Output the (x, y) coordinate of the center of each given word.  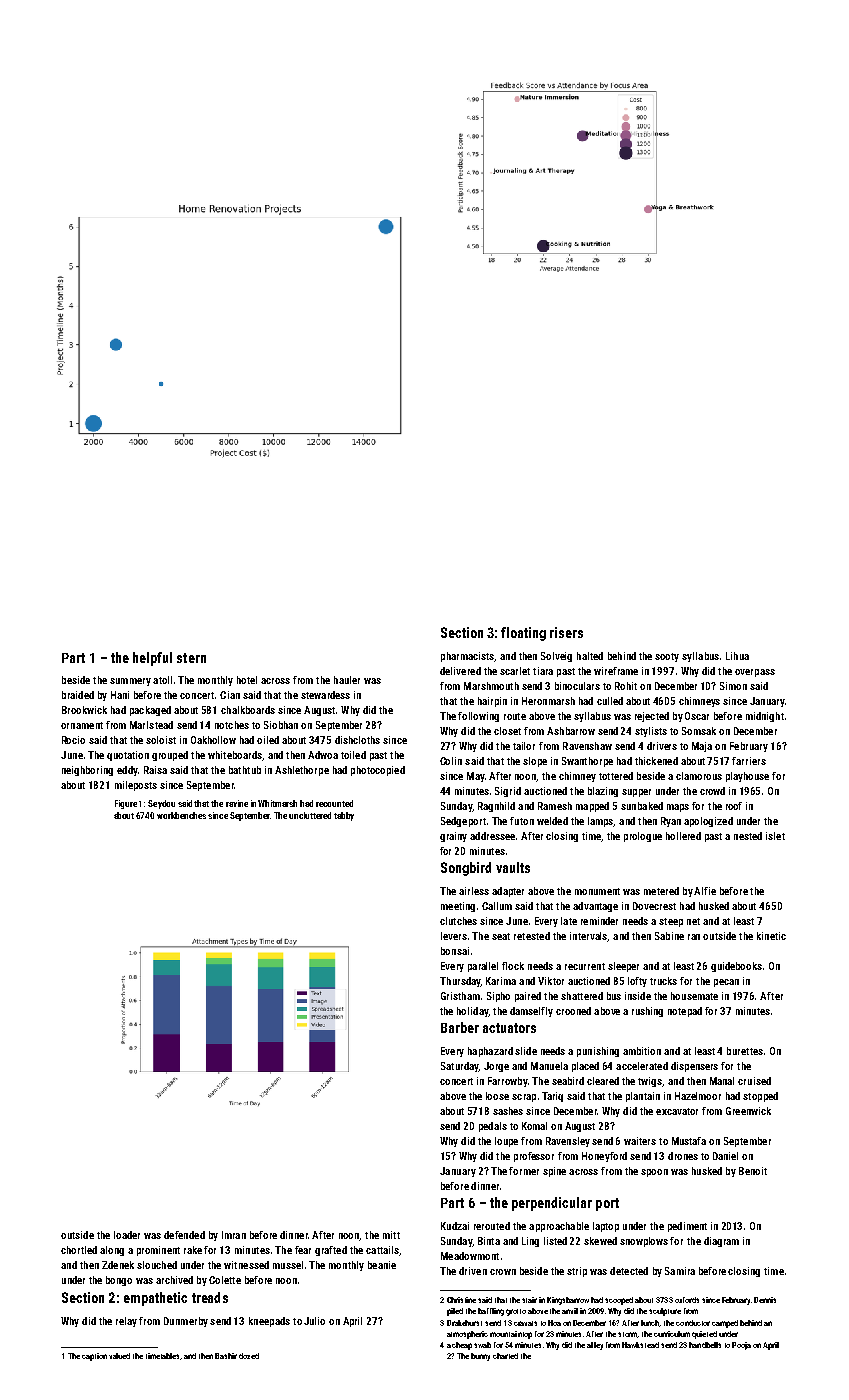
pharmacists (468, 657)
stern (191, 658)
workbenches (181, 815)
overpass (755, 673)
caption (94, 1357)
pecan (726, 983)
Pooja (741, 1346)
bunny (480, 1357)
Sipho (498, 997)
